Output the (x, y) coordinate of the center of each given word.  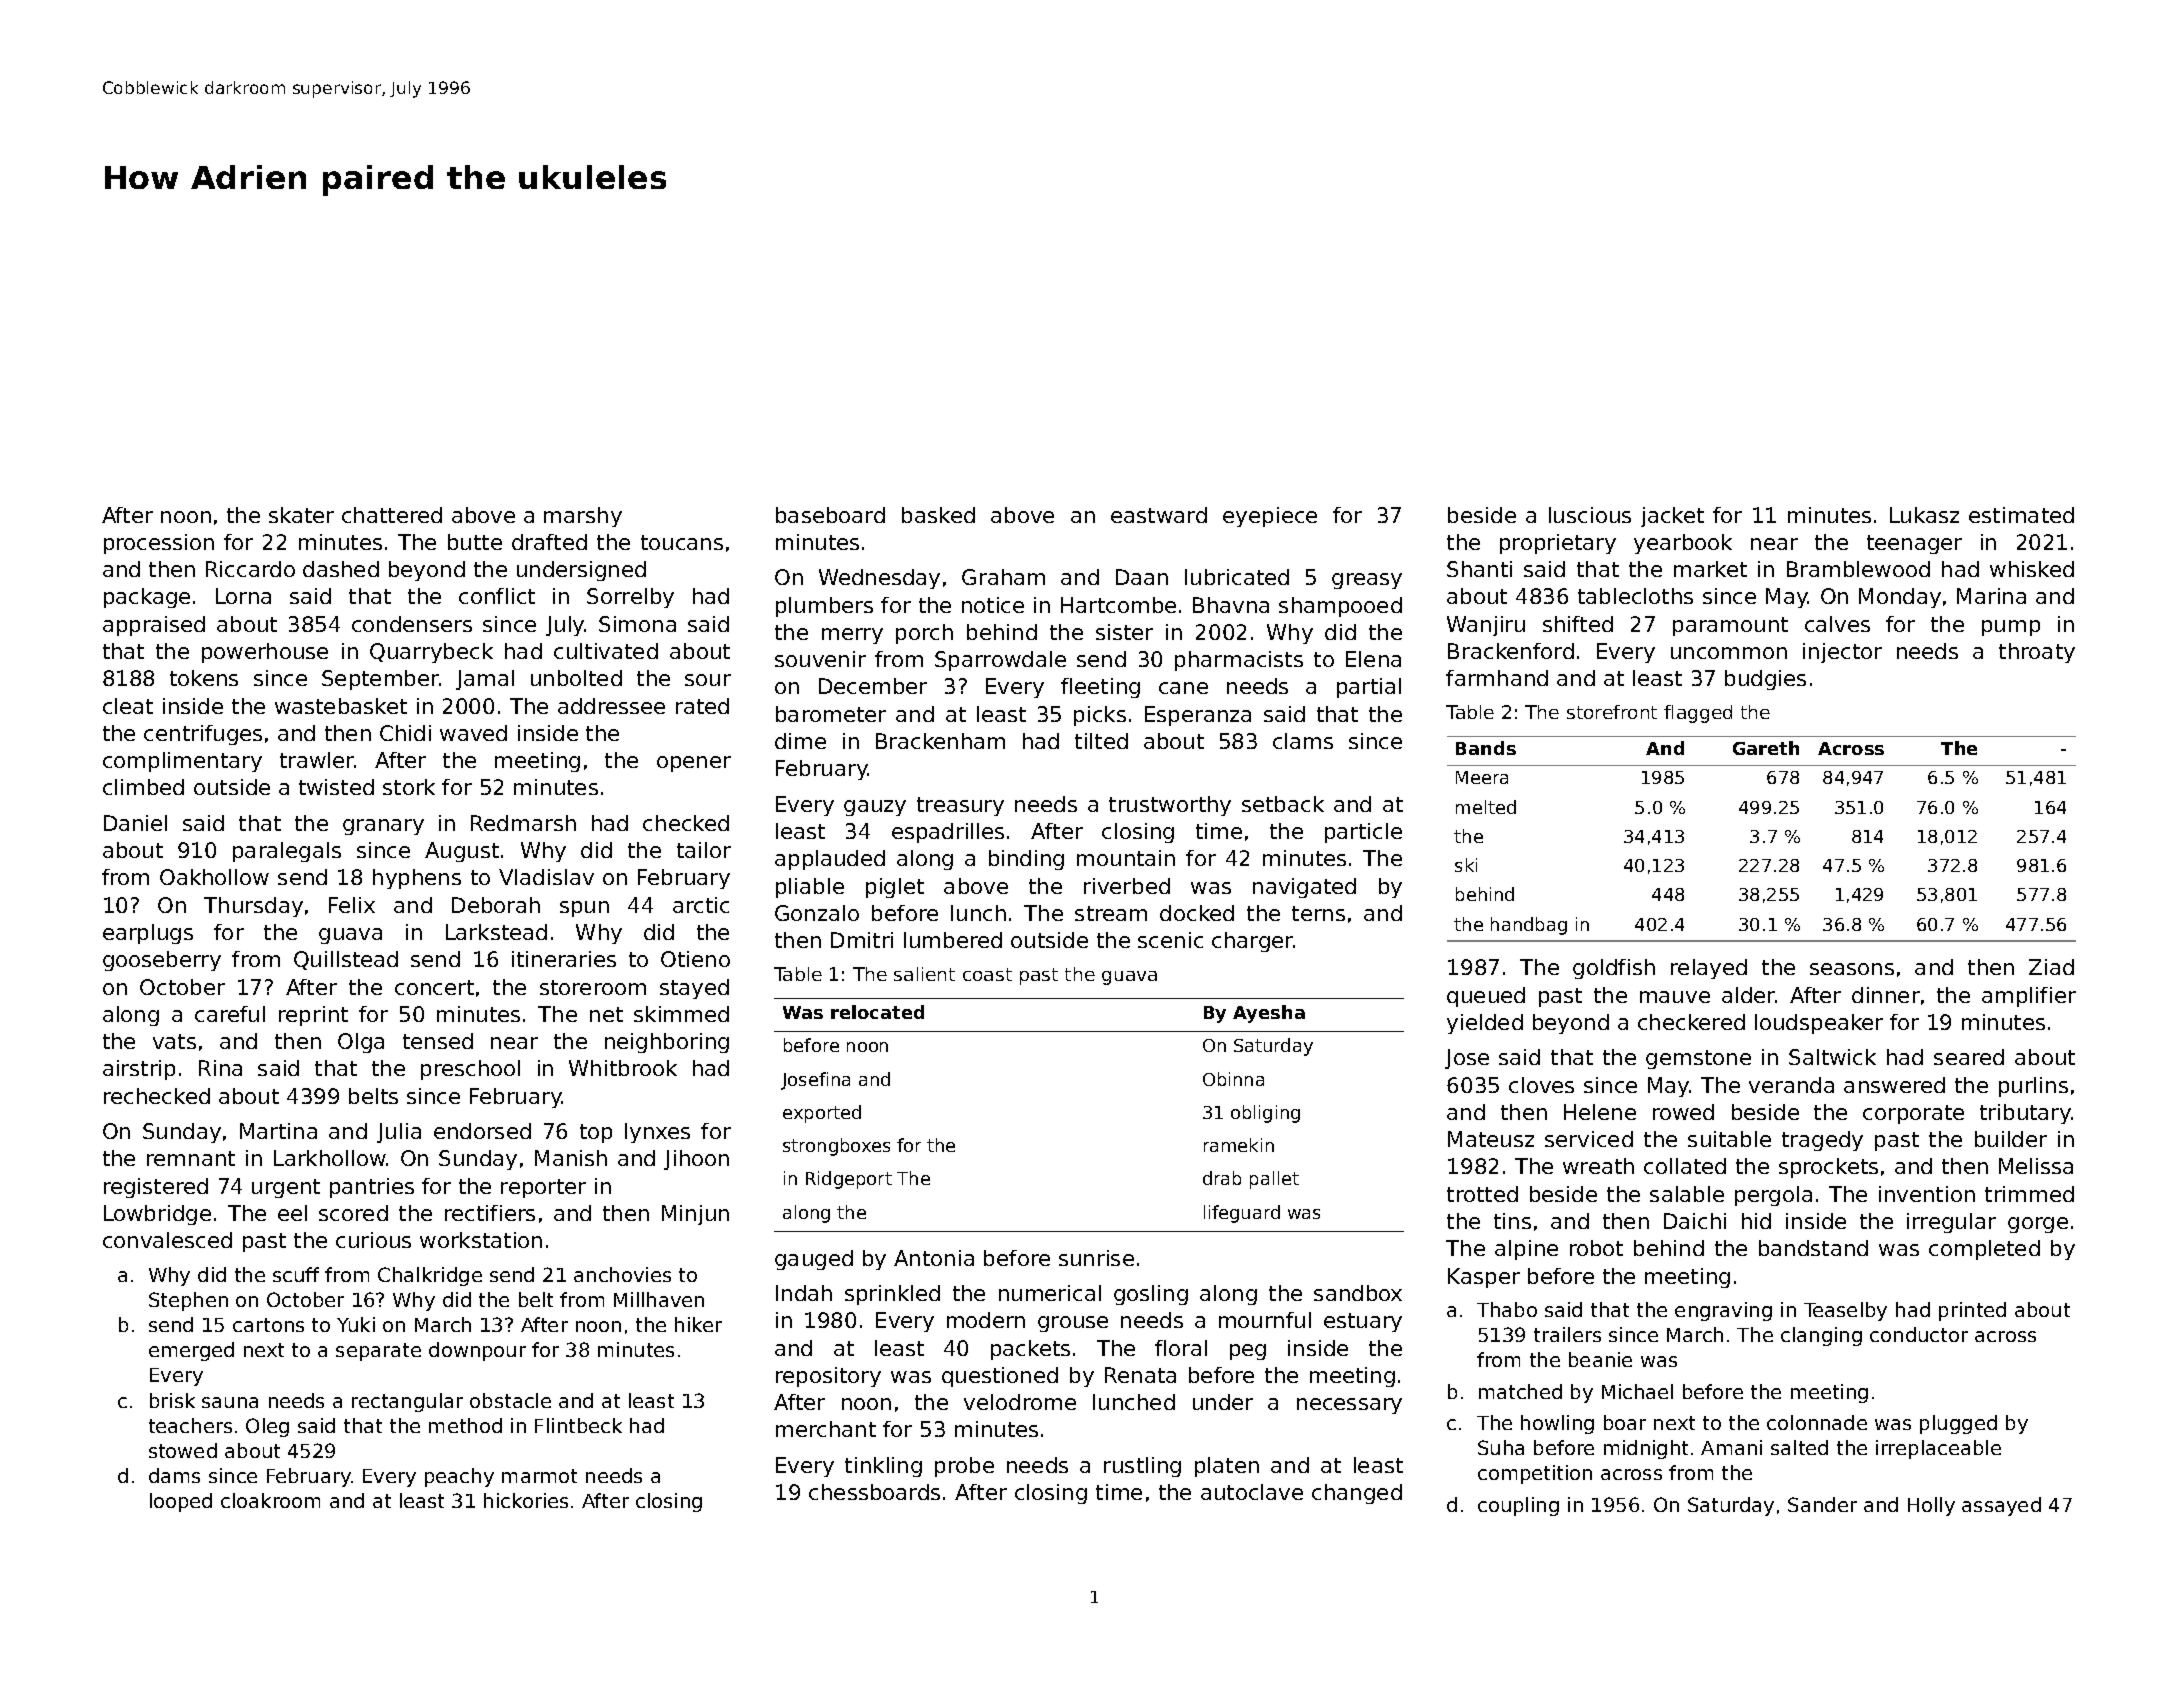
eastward (1159, 515)
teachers (190, 1425)
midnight (1646, 1449)
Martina (278, 1131)
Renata (1140, 1375)
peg (1248, 1352)
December (873, 686)
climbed (143, 787)
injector (1842, 653)
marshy (583, 517)
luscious (1590, 515)
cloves (1541, 1085)
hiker (698, 1324)
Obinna (1233, 1079)
